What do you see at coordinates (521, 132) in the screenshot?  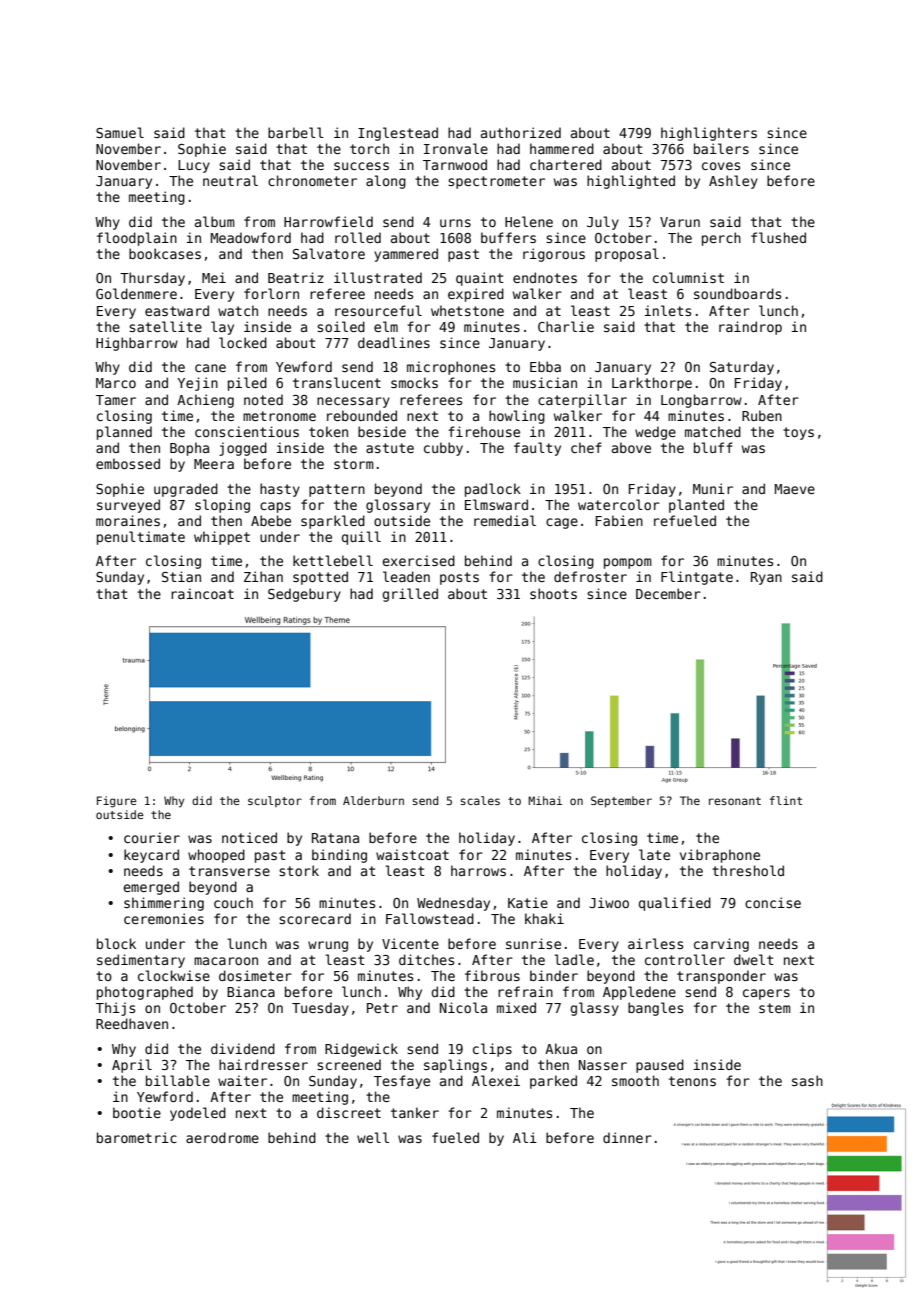 I see `authorized` at bounding box center [521, 132].
